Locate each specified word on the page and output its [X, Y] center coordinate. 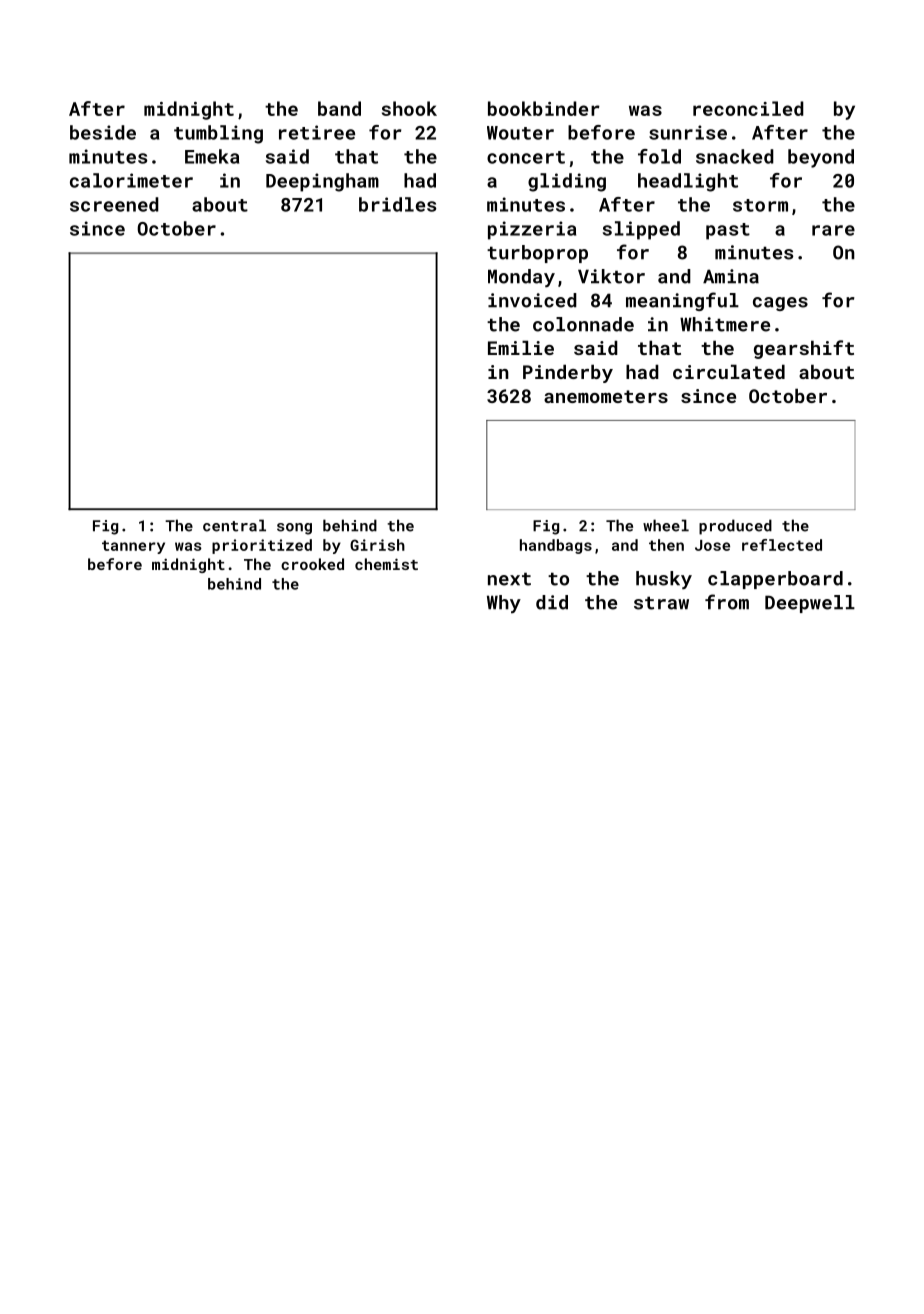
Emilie [521, 348]
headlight [688, 182]
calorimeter [131, 180]
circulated [729, 372]
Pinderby [568, 374]
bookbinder [544, 108]
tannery [133, 547]
